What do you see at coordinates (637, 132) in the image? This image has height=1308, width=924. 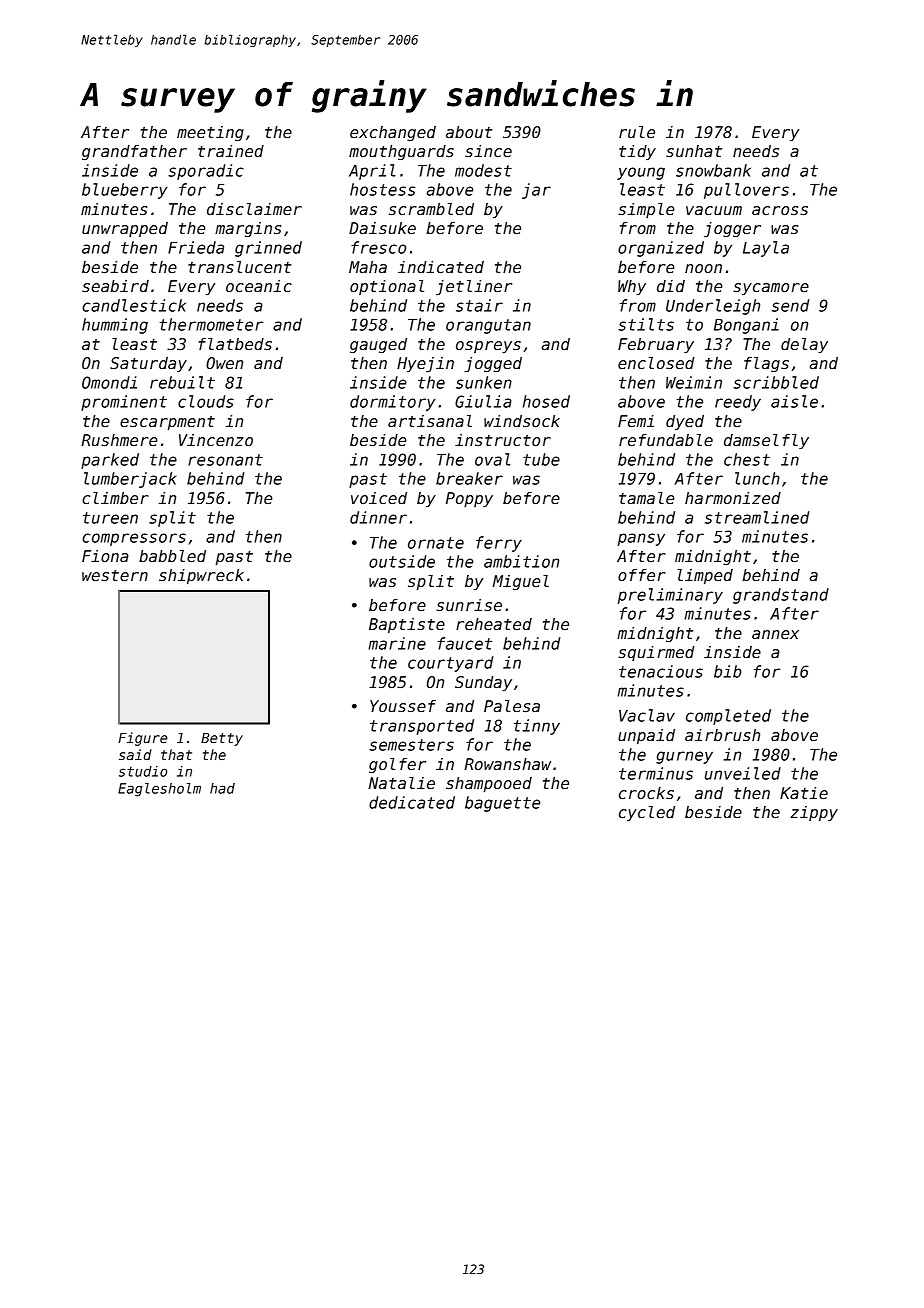 I see `rule` at bounding box center [637, 132].
